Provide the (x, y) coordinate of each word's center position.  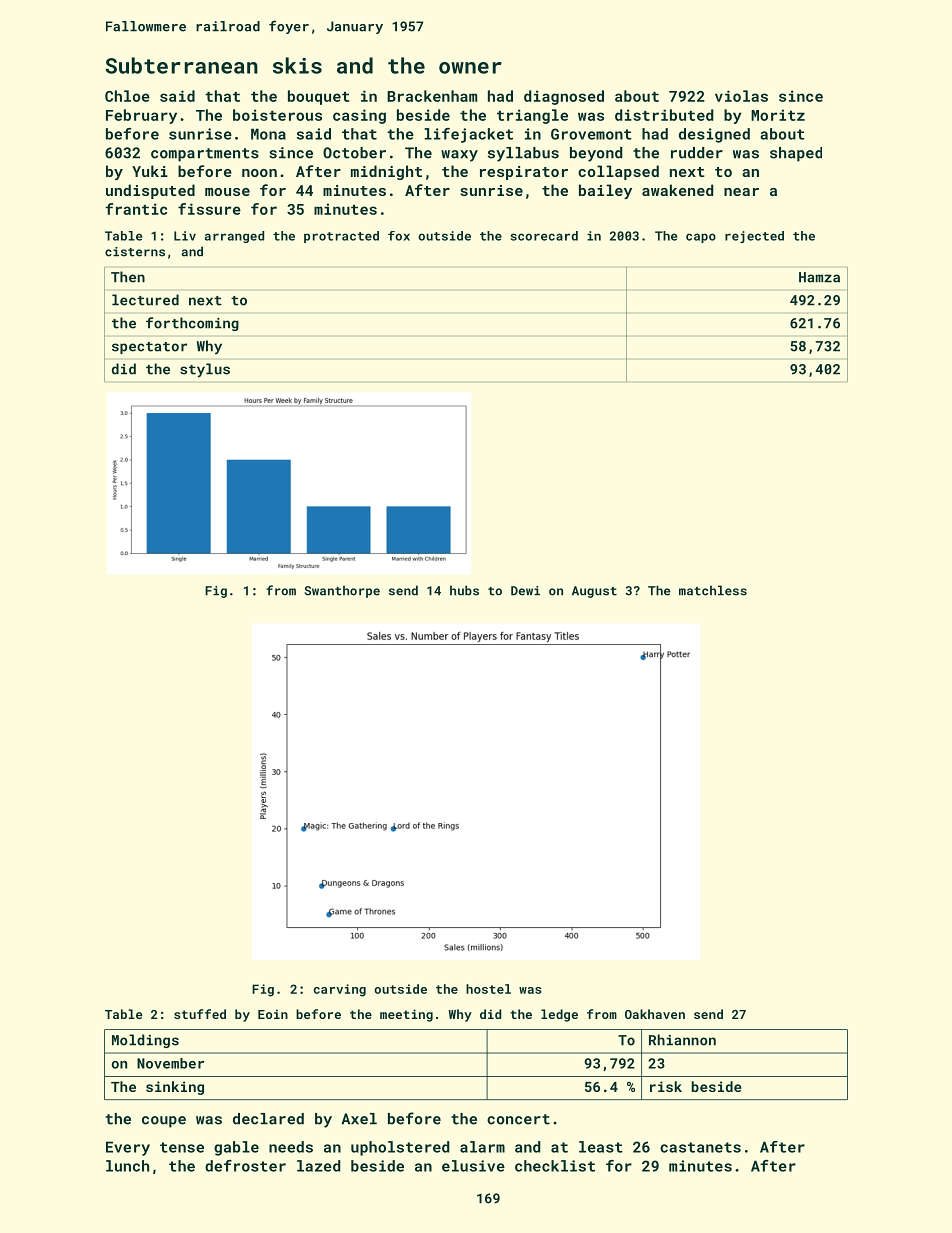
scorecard (544, 236)
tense (182, 1147)
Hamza (819, 277)
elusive (473, 1166)
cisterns (135, 252)
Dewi (525, 591)
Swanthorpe (342, 591)
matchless (713, 590)
